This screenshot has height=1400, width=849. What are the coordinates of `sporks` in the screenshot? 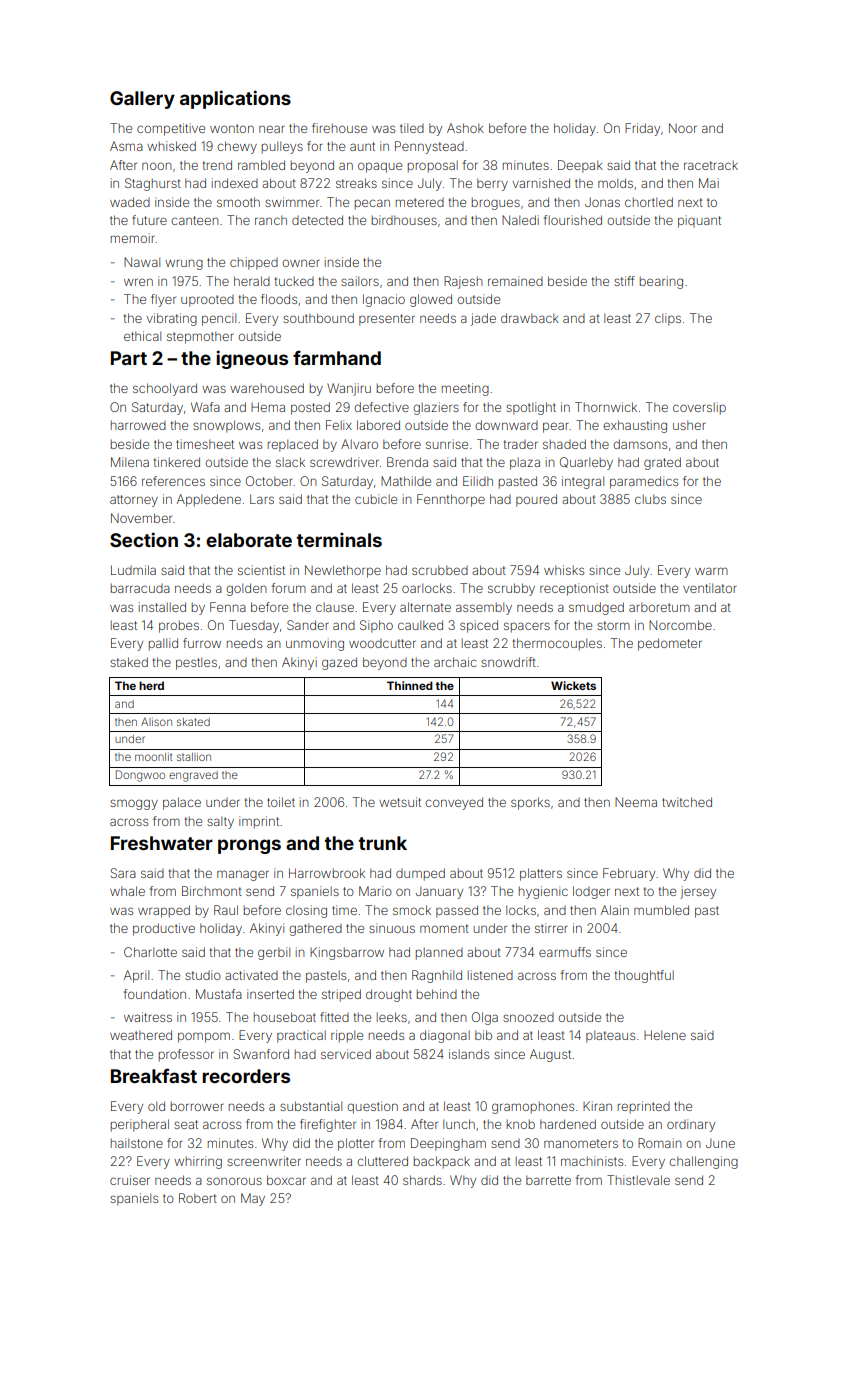 It's located at (530, 803).
